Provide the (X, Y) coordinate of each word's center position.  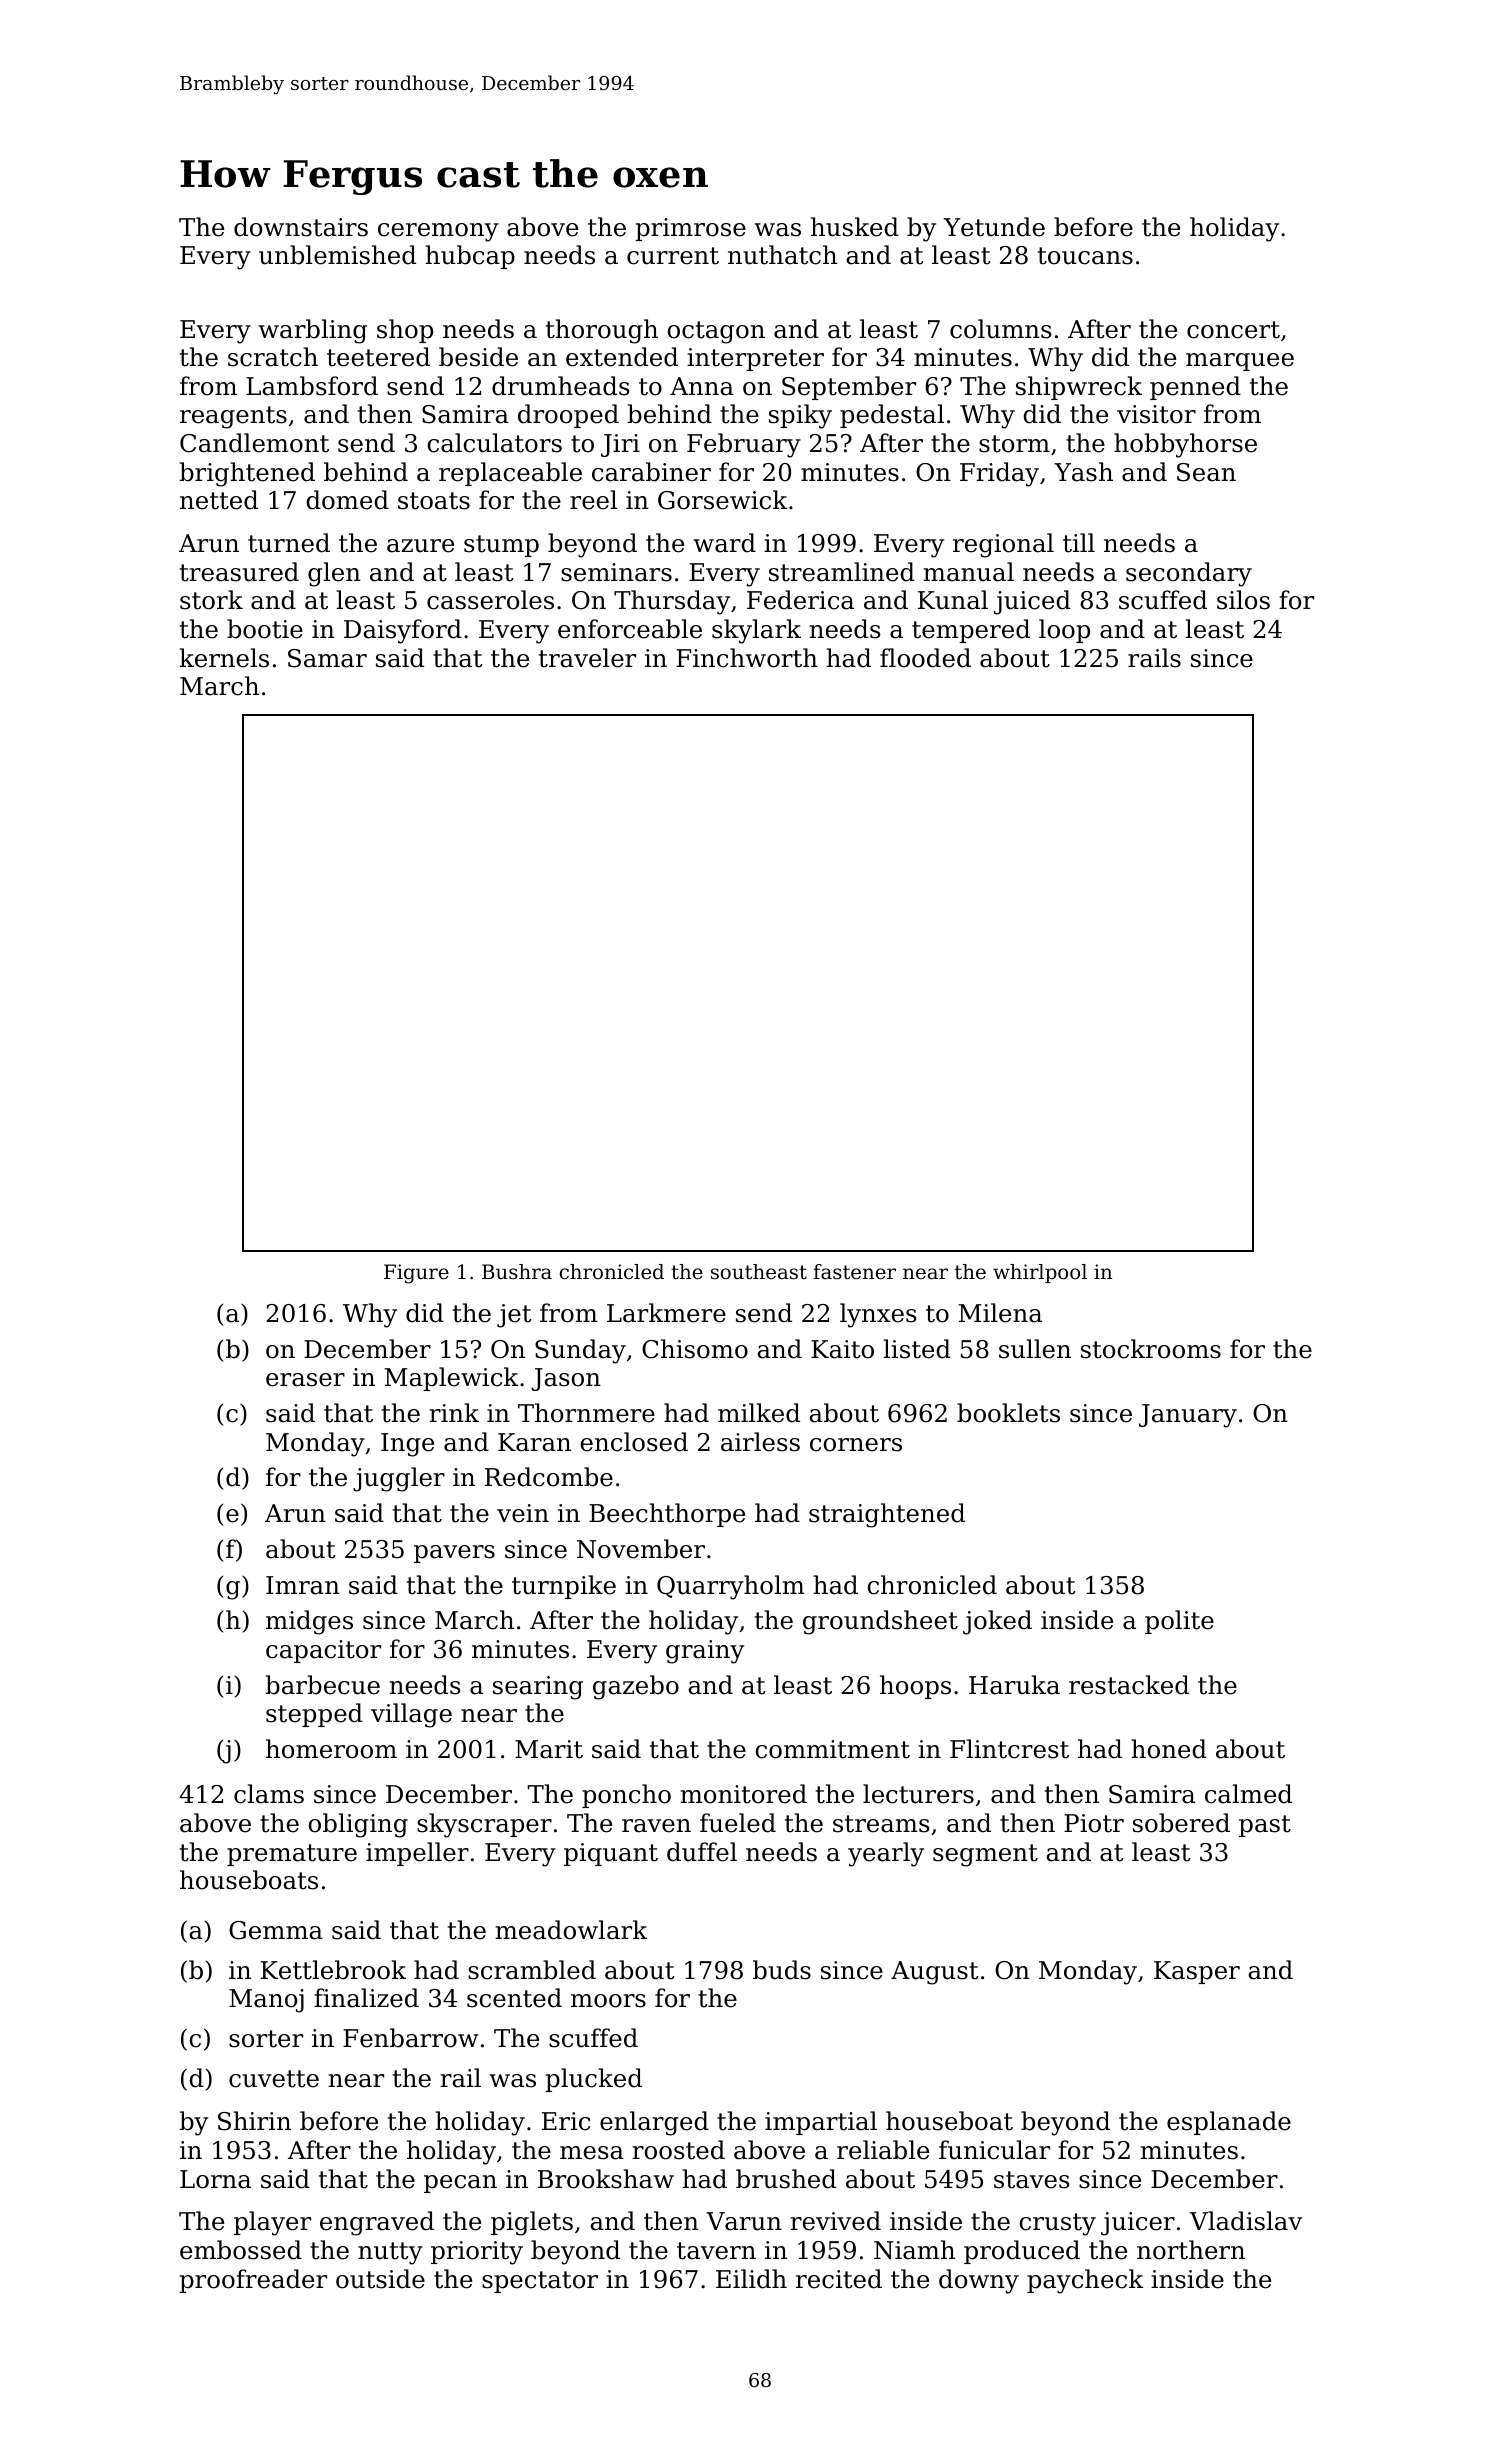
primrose (690, 229)
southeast (759, 1272)
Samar (327, 658)
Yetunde (994, 227)
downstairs (301, 227)
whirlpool (1040, 1273)
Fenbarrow (410, 2038)
